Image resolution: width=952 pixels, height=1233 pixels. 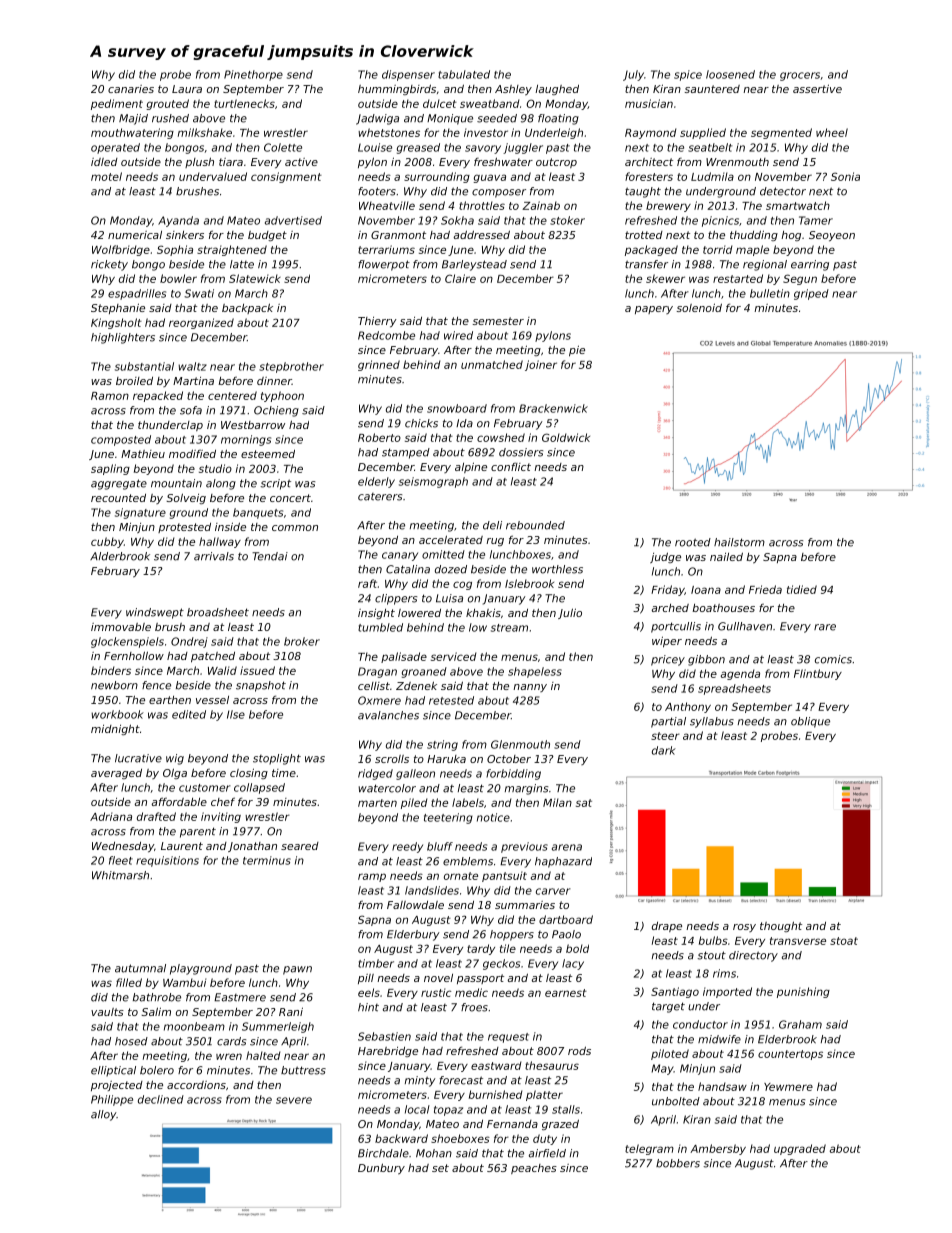 I want to click on unbolted, so click(x=676, y=1101).
